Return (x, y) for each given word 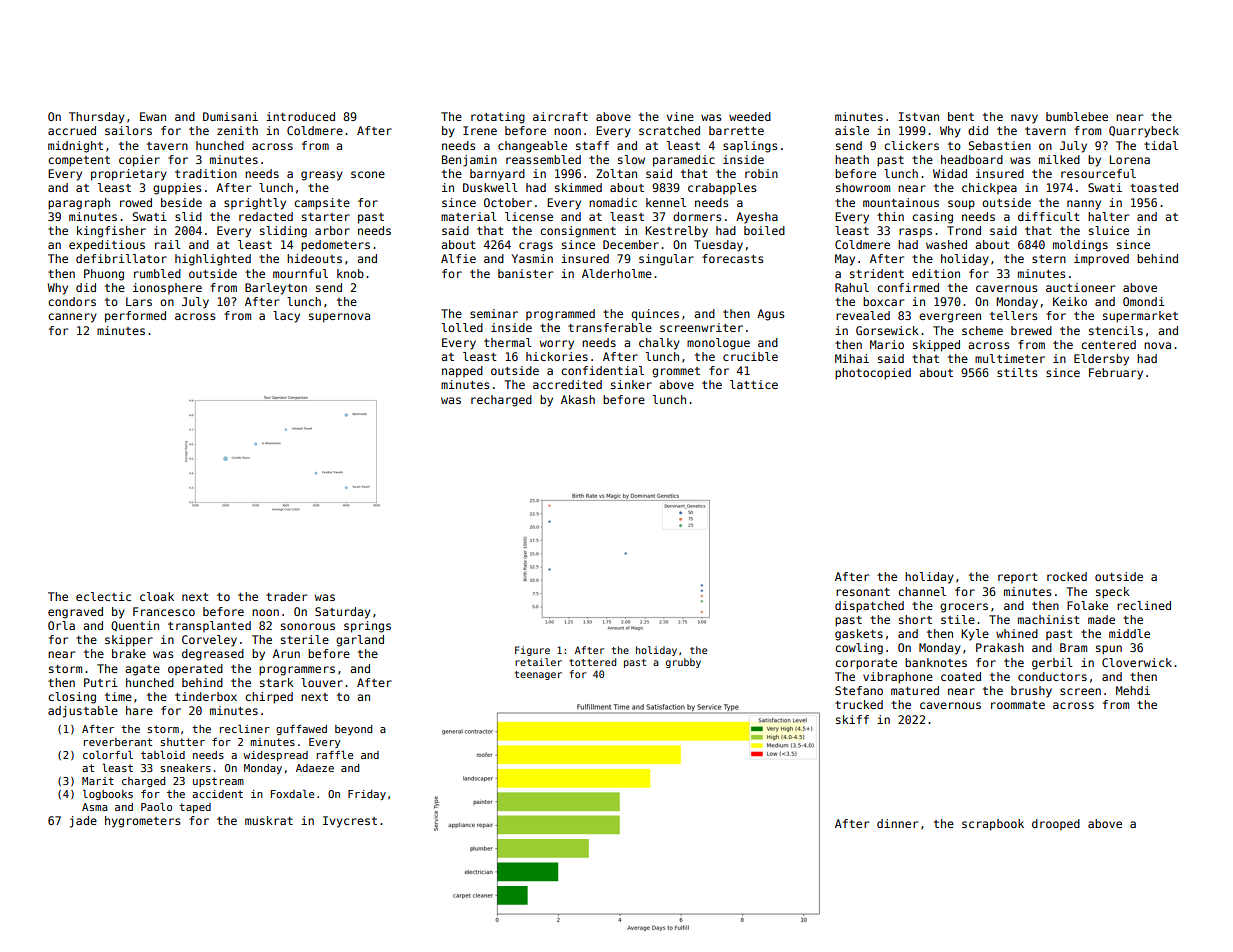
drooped (1056, 824)
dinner (897, 823)
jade (83, 822)
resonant (863, 592)
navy (1024, 119)
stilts (1017, 372)
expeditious (107, 246)
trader (286, 596)
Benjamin (469, 161)
